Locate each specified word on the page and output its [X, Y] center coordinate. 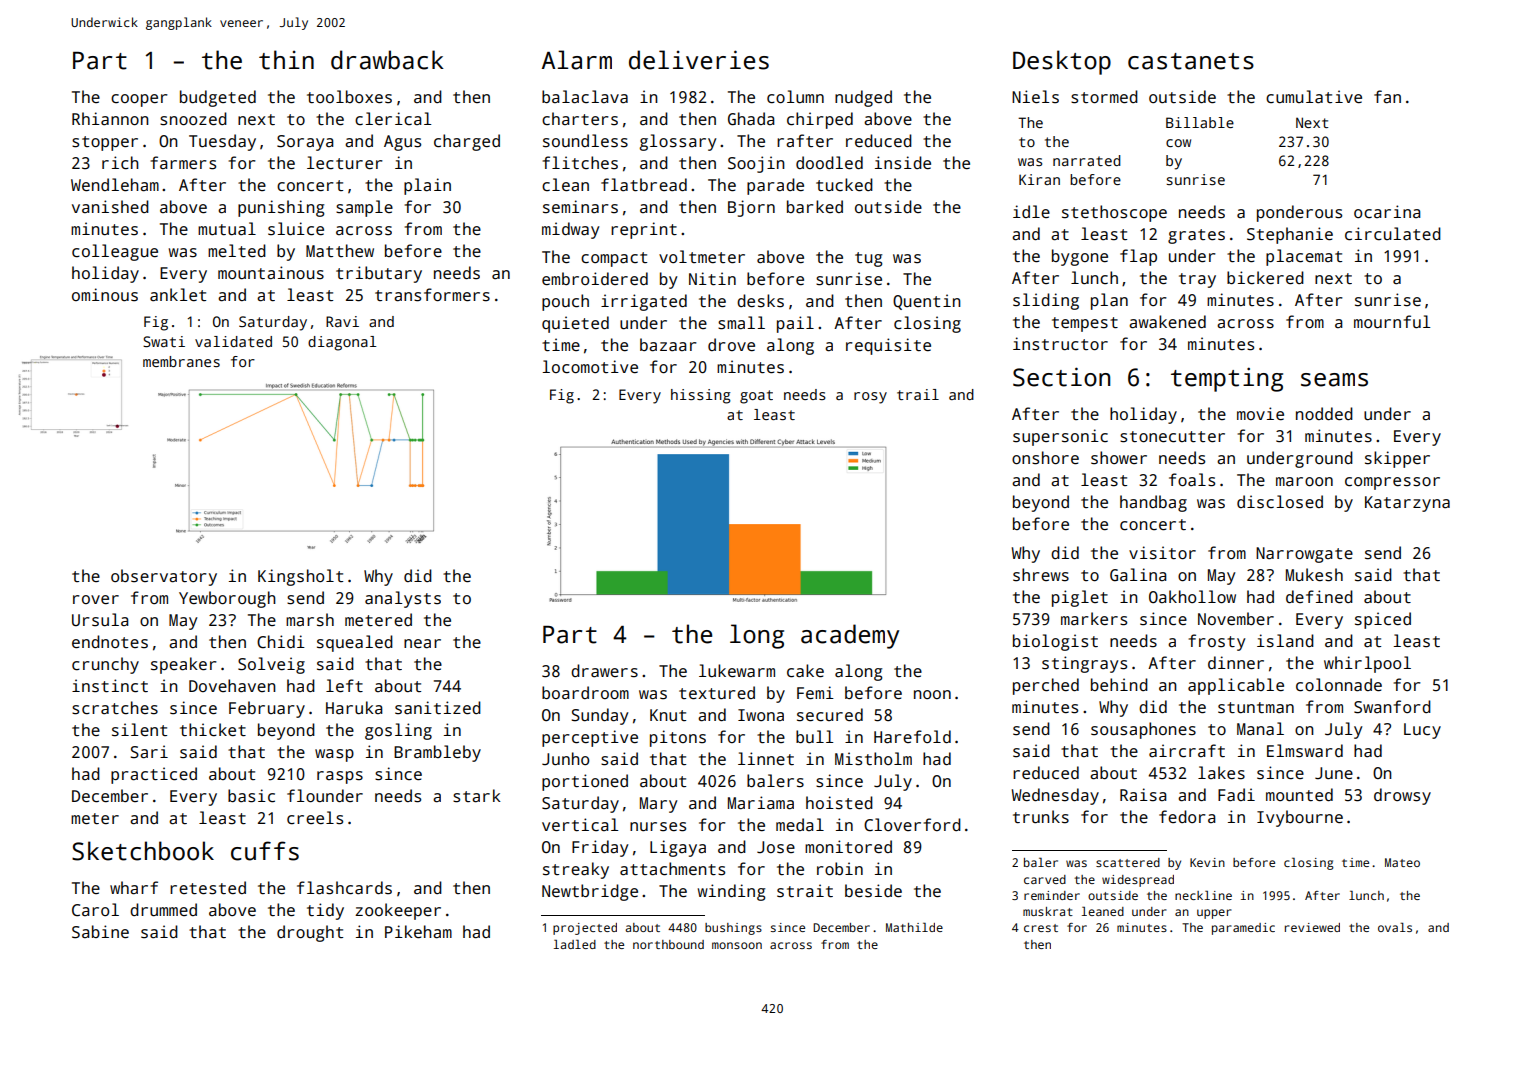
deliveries [699, 60]
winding [731, 892]
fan [1387, 97]
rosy [870, 398]
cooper [139, 100]
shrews [1041, 575]
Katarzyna [1407, 504]
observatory [164, 577]
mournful [1392, 321]
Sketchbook [143, 851]
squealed [355, 643]
